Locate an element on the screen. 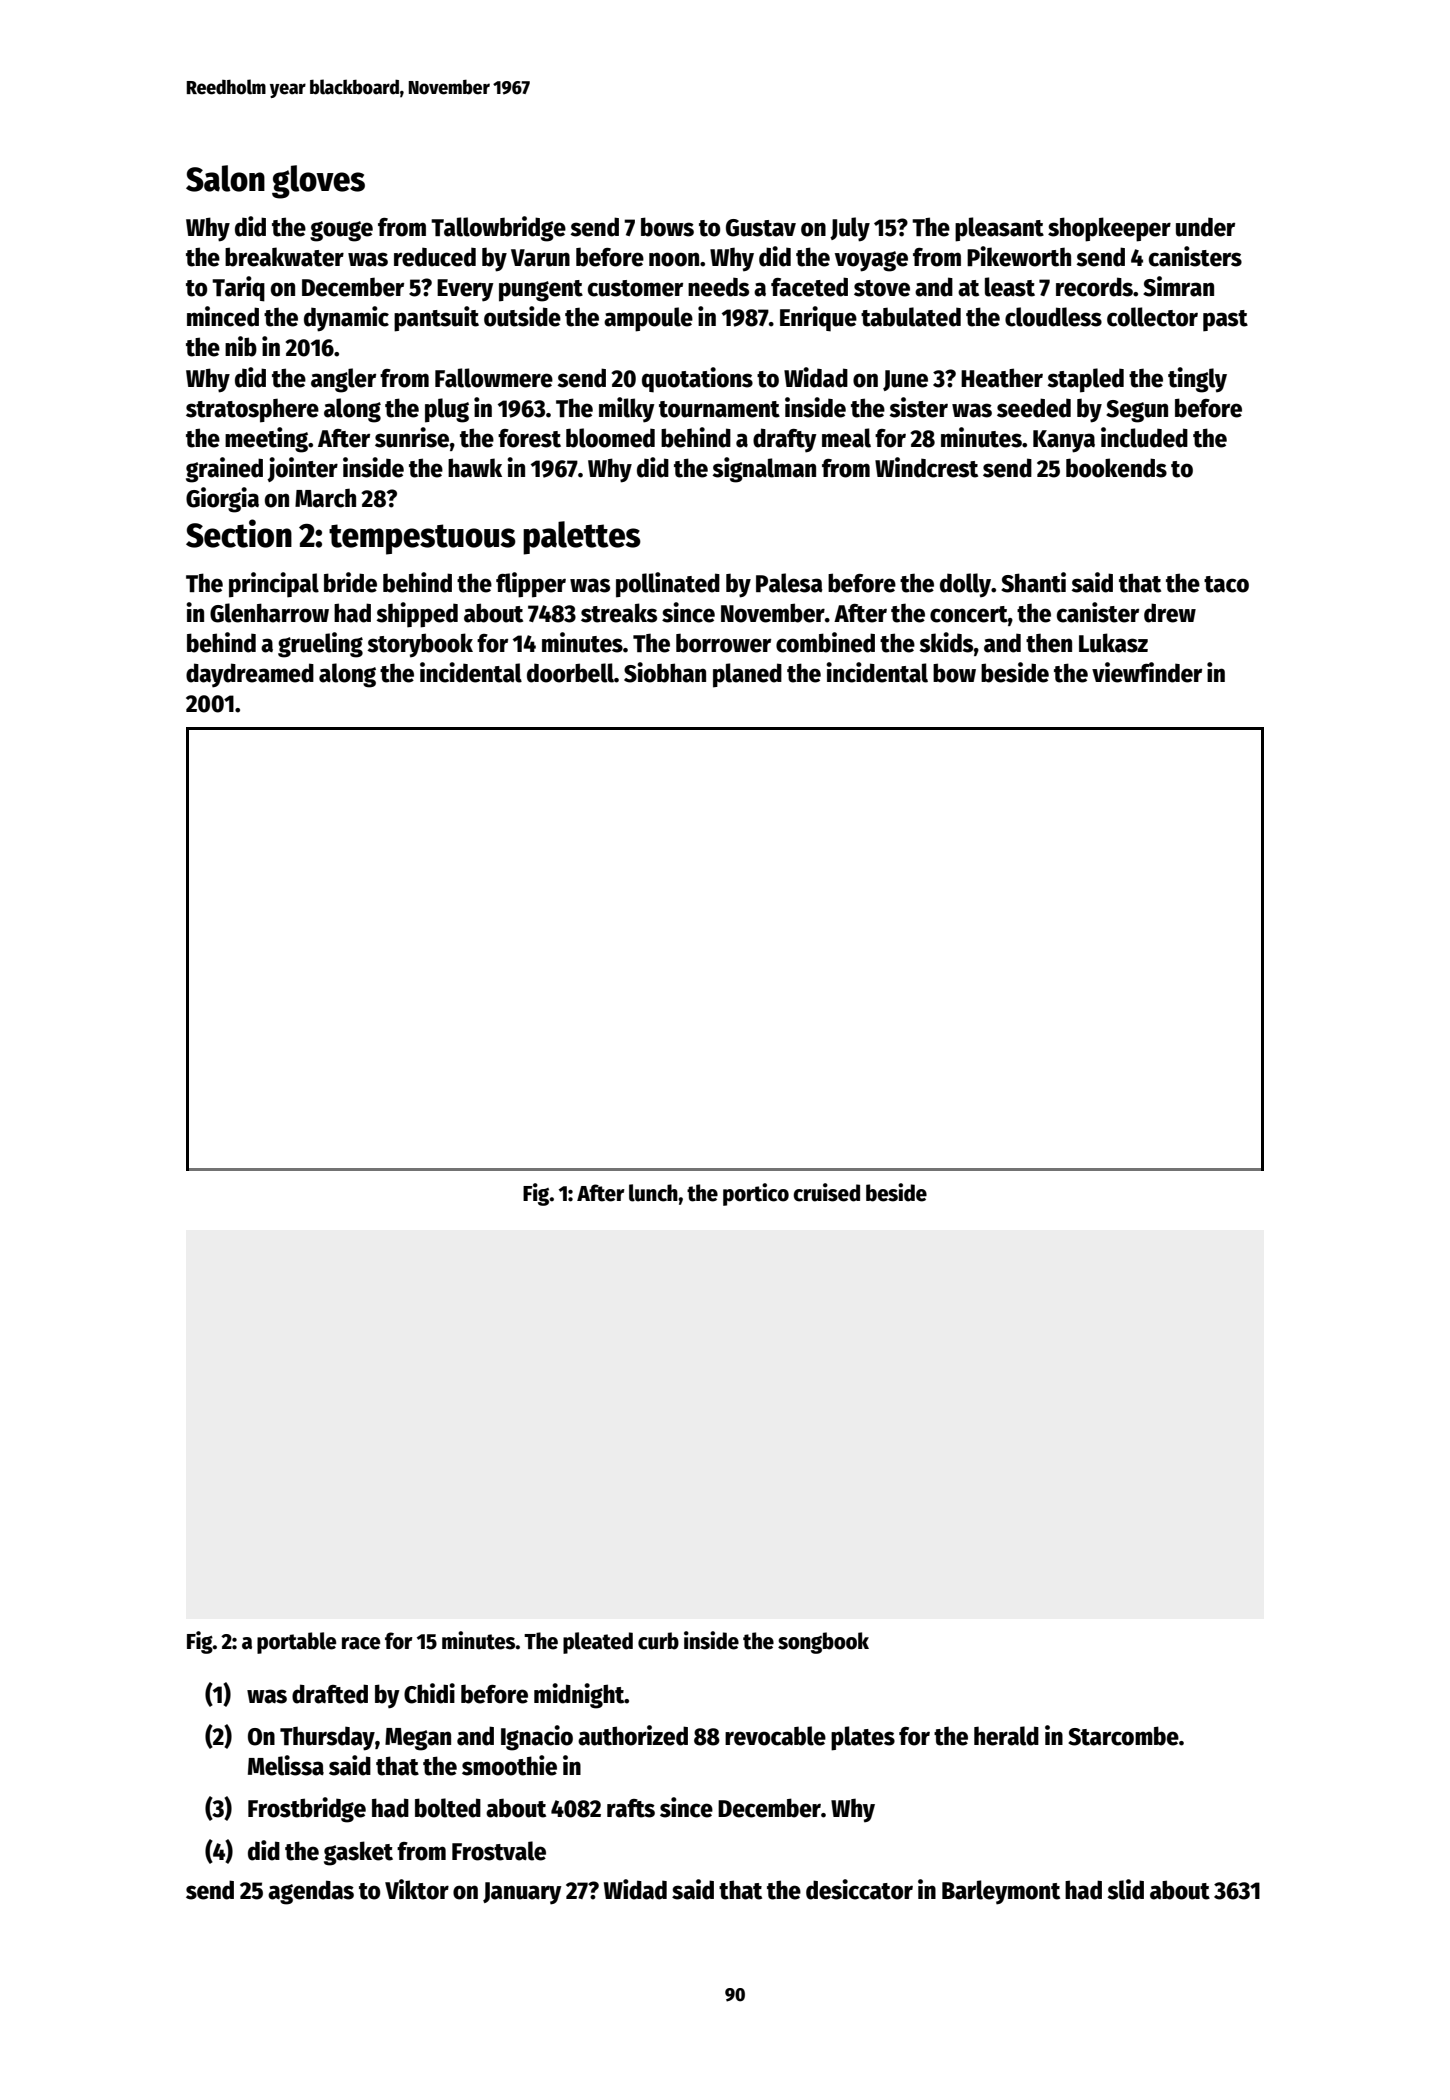 The height and width of the screenshot is (2100, 1450). cruised is located at coordinates (826, 1192).
